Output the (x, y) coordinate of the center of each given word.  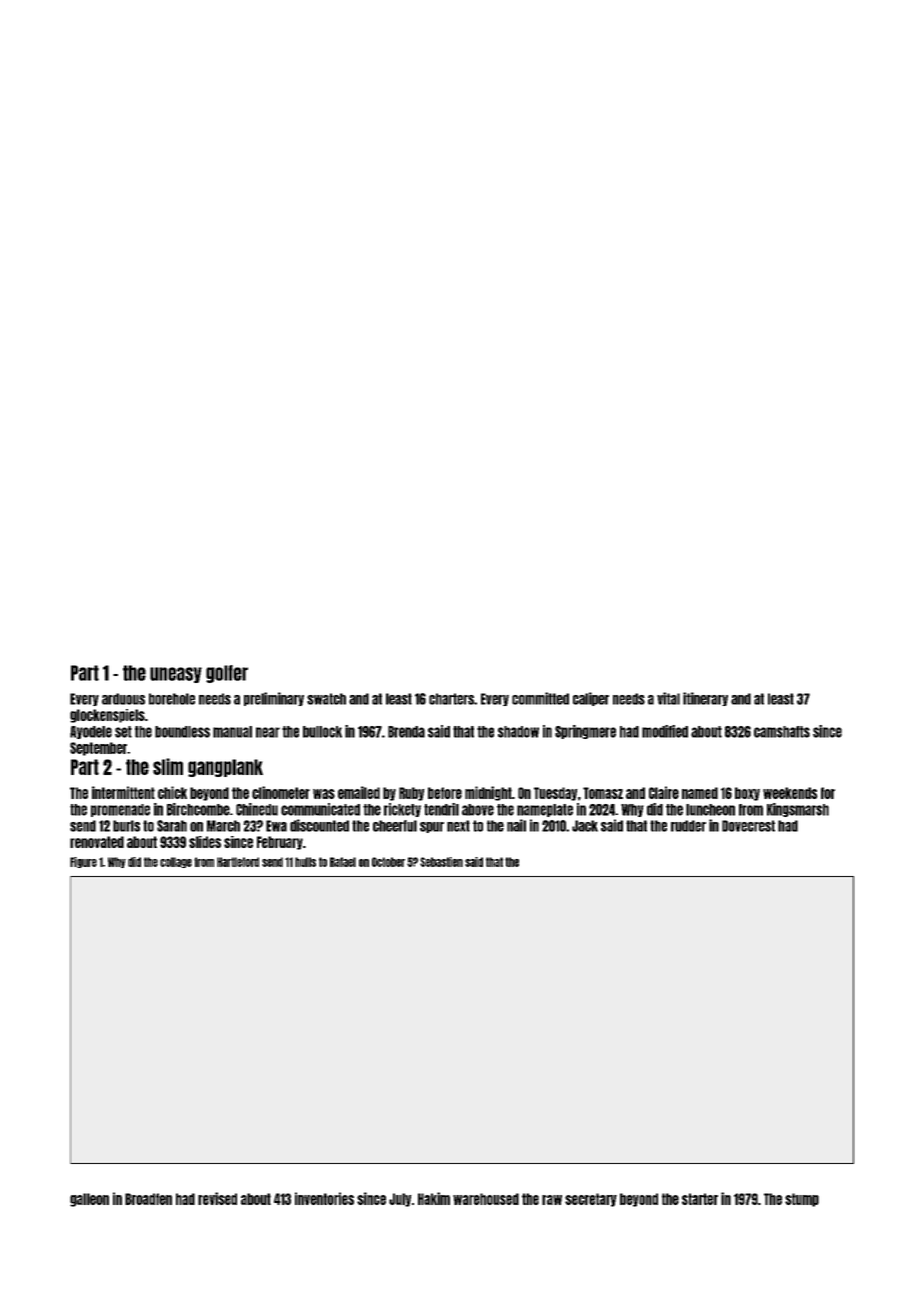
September (99, 749)
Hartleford (238, 862)
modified (665, 731)
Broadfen (148, 1199)
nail (516, 825)
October (388, 862)
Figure (83, 862)
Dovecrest (748, 826)
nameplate (545, 810)
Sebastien (441, 862)
